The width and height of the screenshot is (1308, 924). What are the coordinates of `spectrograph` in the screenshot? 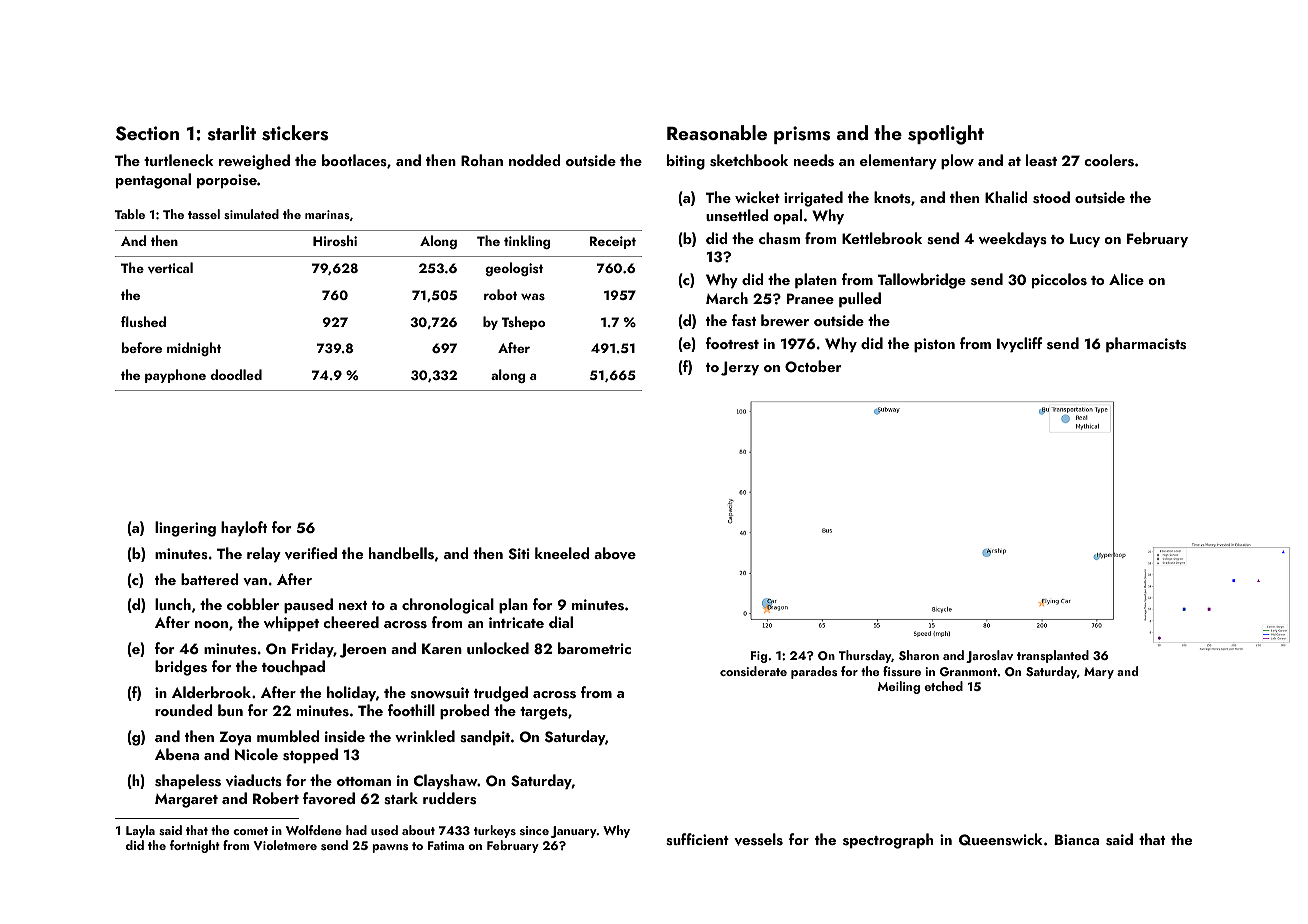 It's located at (888, 841).
